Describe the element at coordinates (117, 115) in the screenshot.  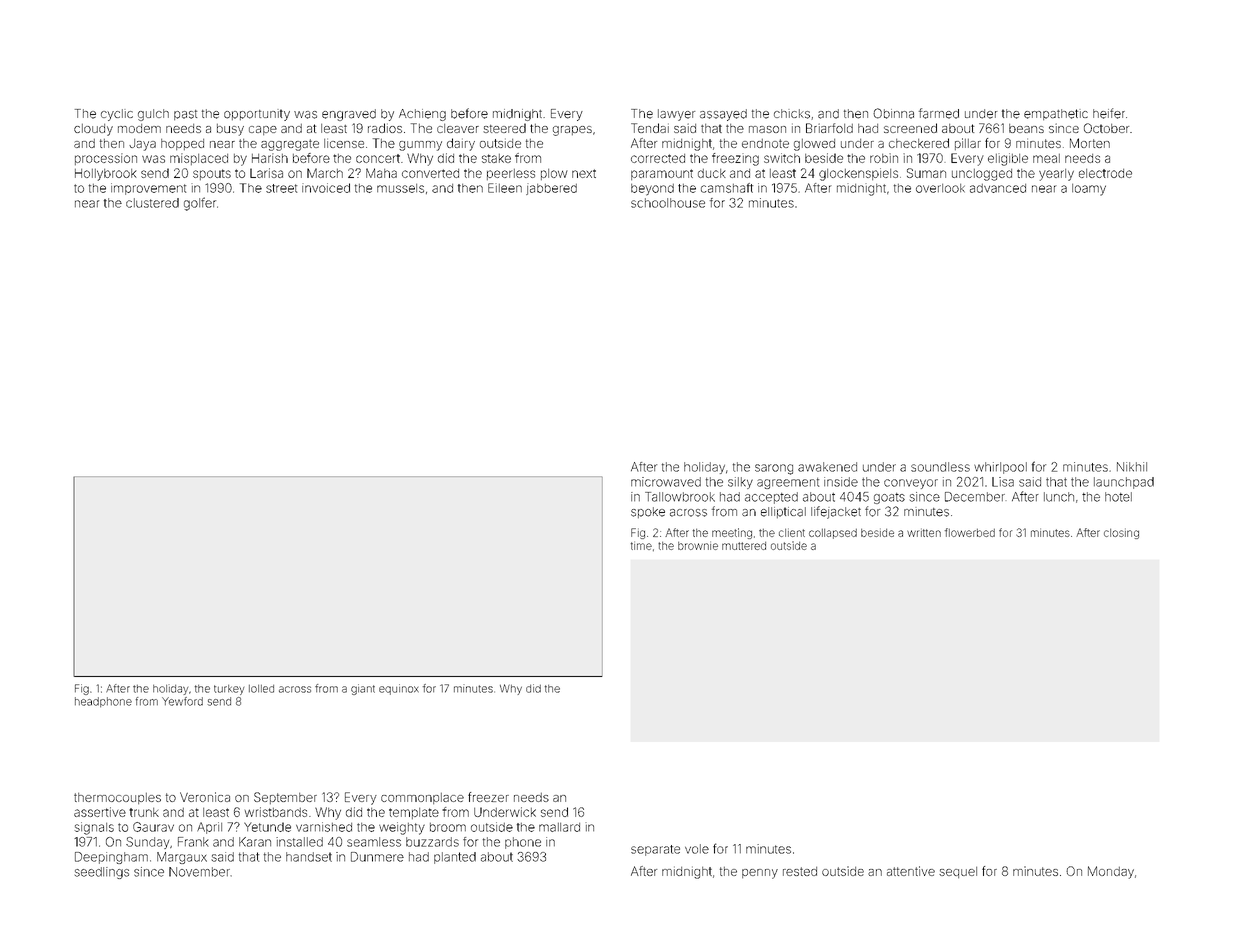
I see `cyclic` at that location.
